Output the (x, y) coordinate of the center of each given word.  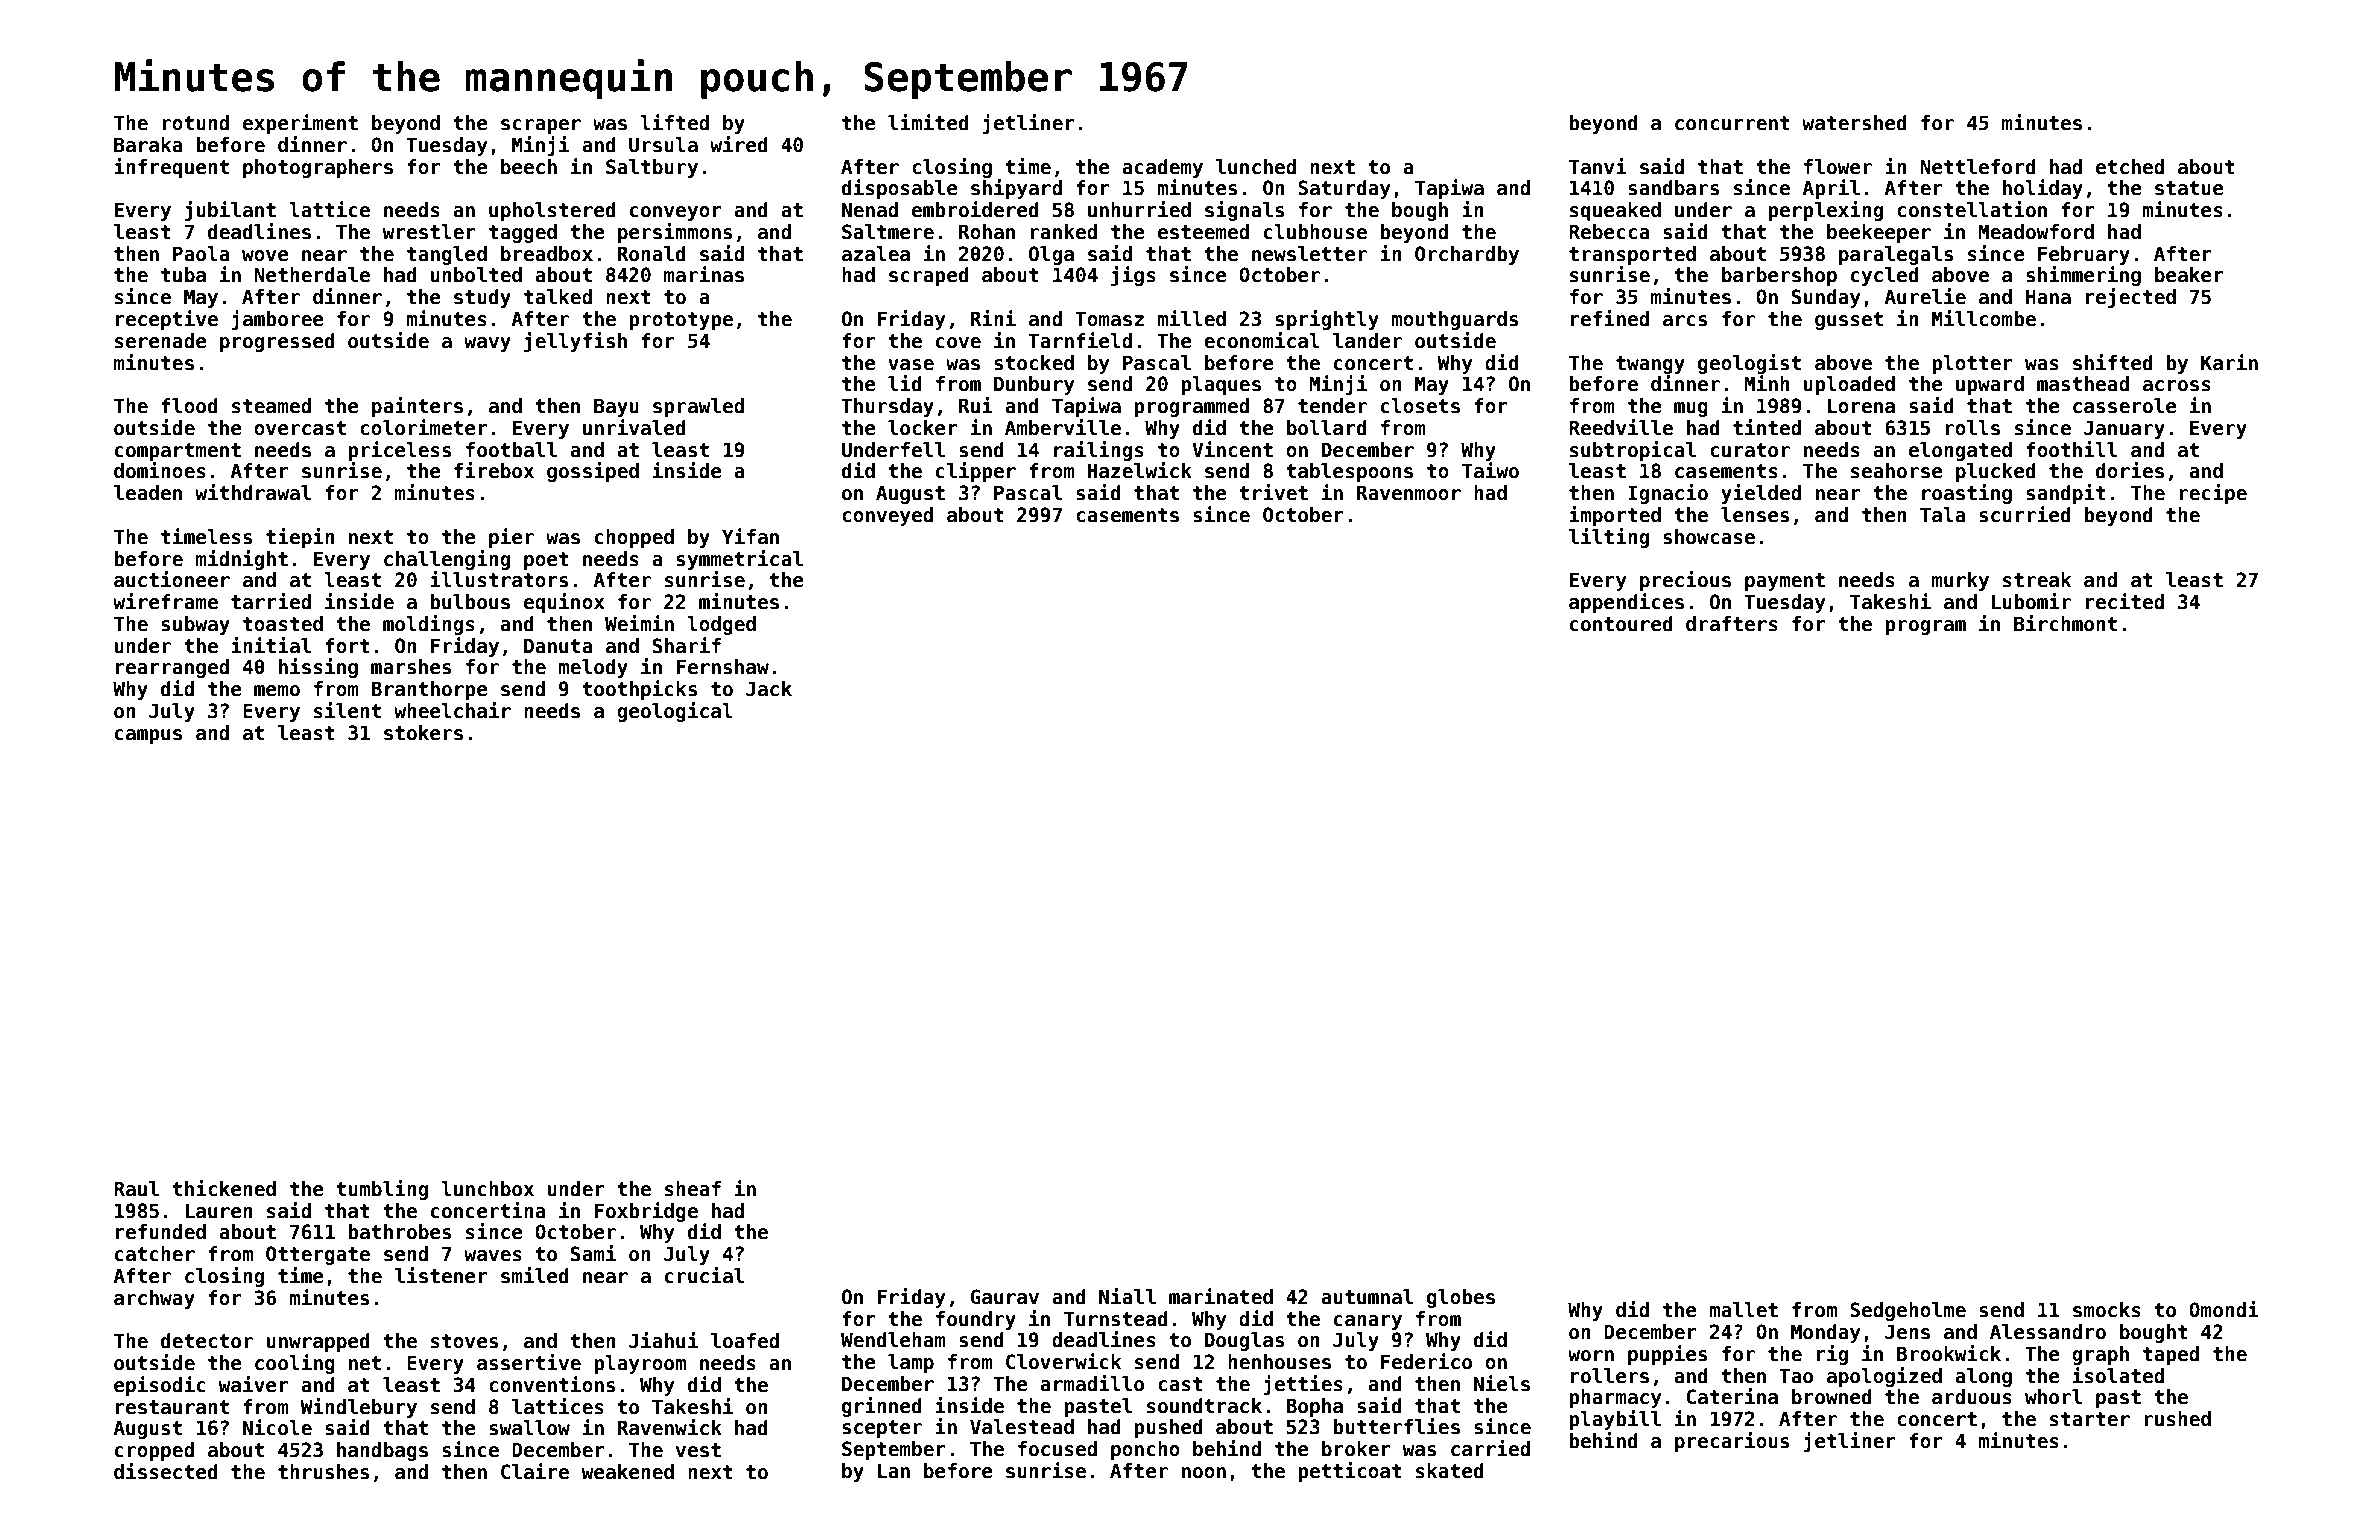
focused (1057, 1449)
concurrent (1732, 123)
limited (928, 122)
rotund (195, 123)
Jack (769, 689)
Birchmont (2065, 623)
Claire (535, 1471)
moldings (429, 625)
